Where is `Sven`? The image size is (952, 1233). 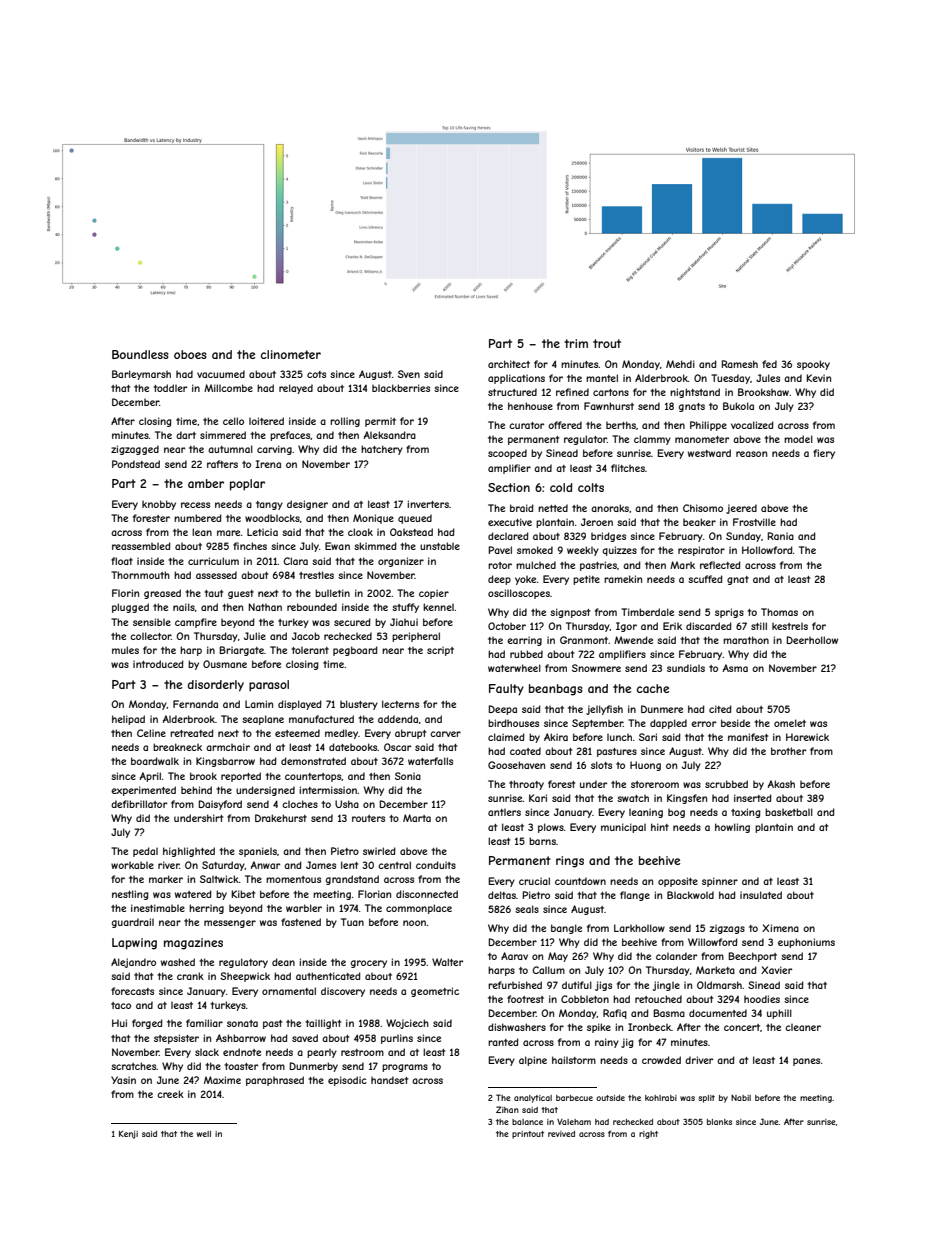
Sven is located at coordinates (409, 374).
